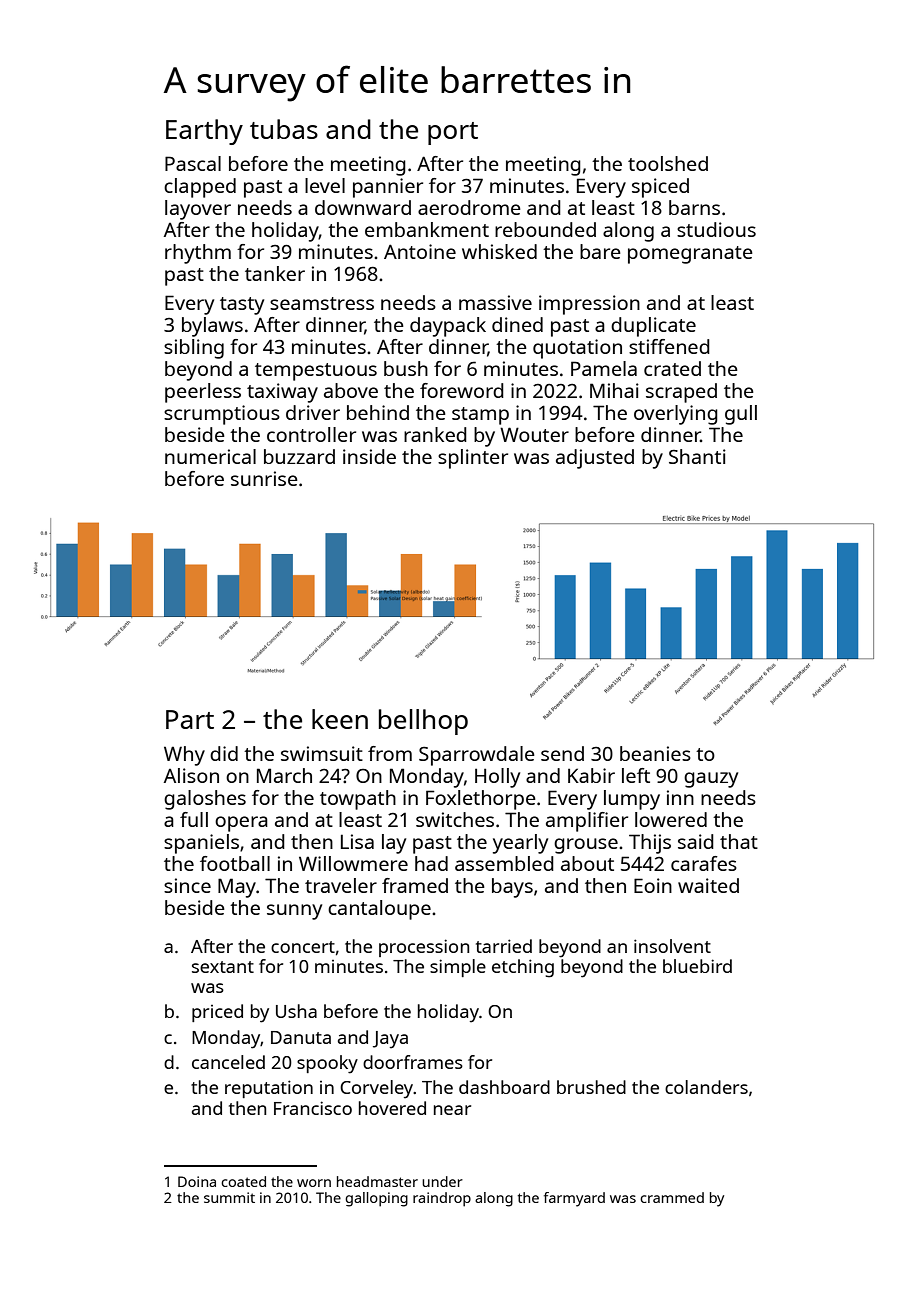 The height and width of the page is (1311, 924). Describe the element at coordinates (523, 968) in the page. I see `etching` at that location.
